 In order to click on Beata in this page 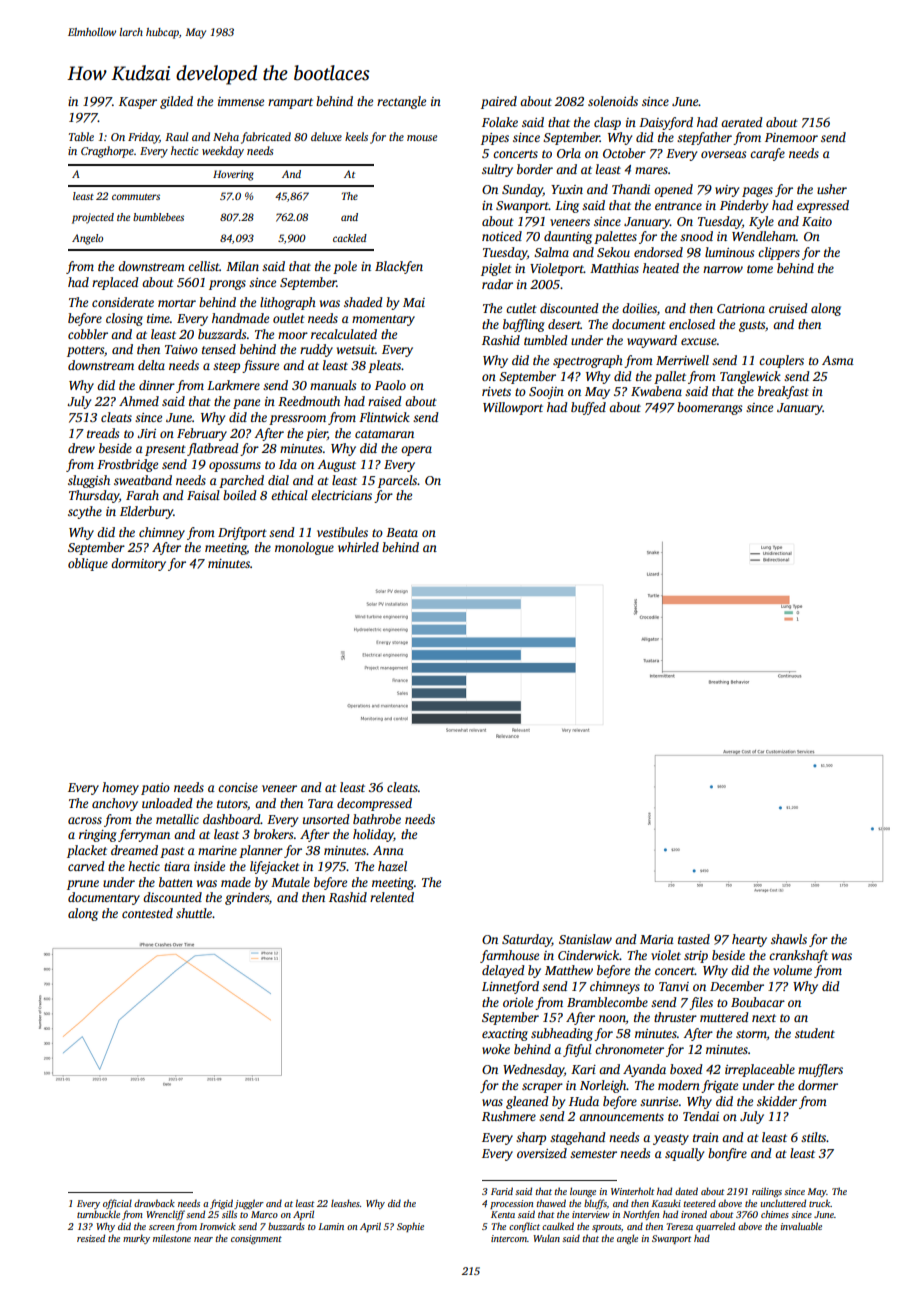, I will do `click(402, 532)`.
